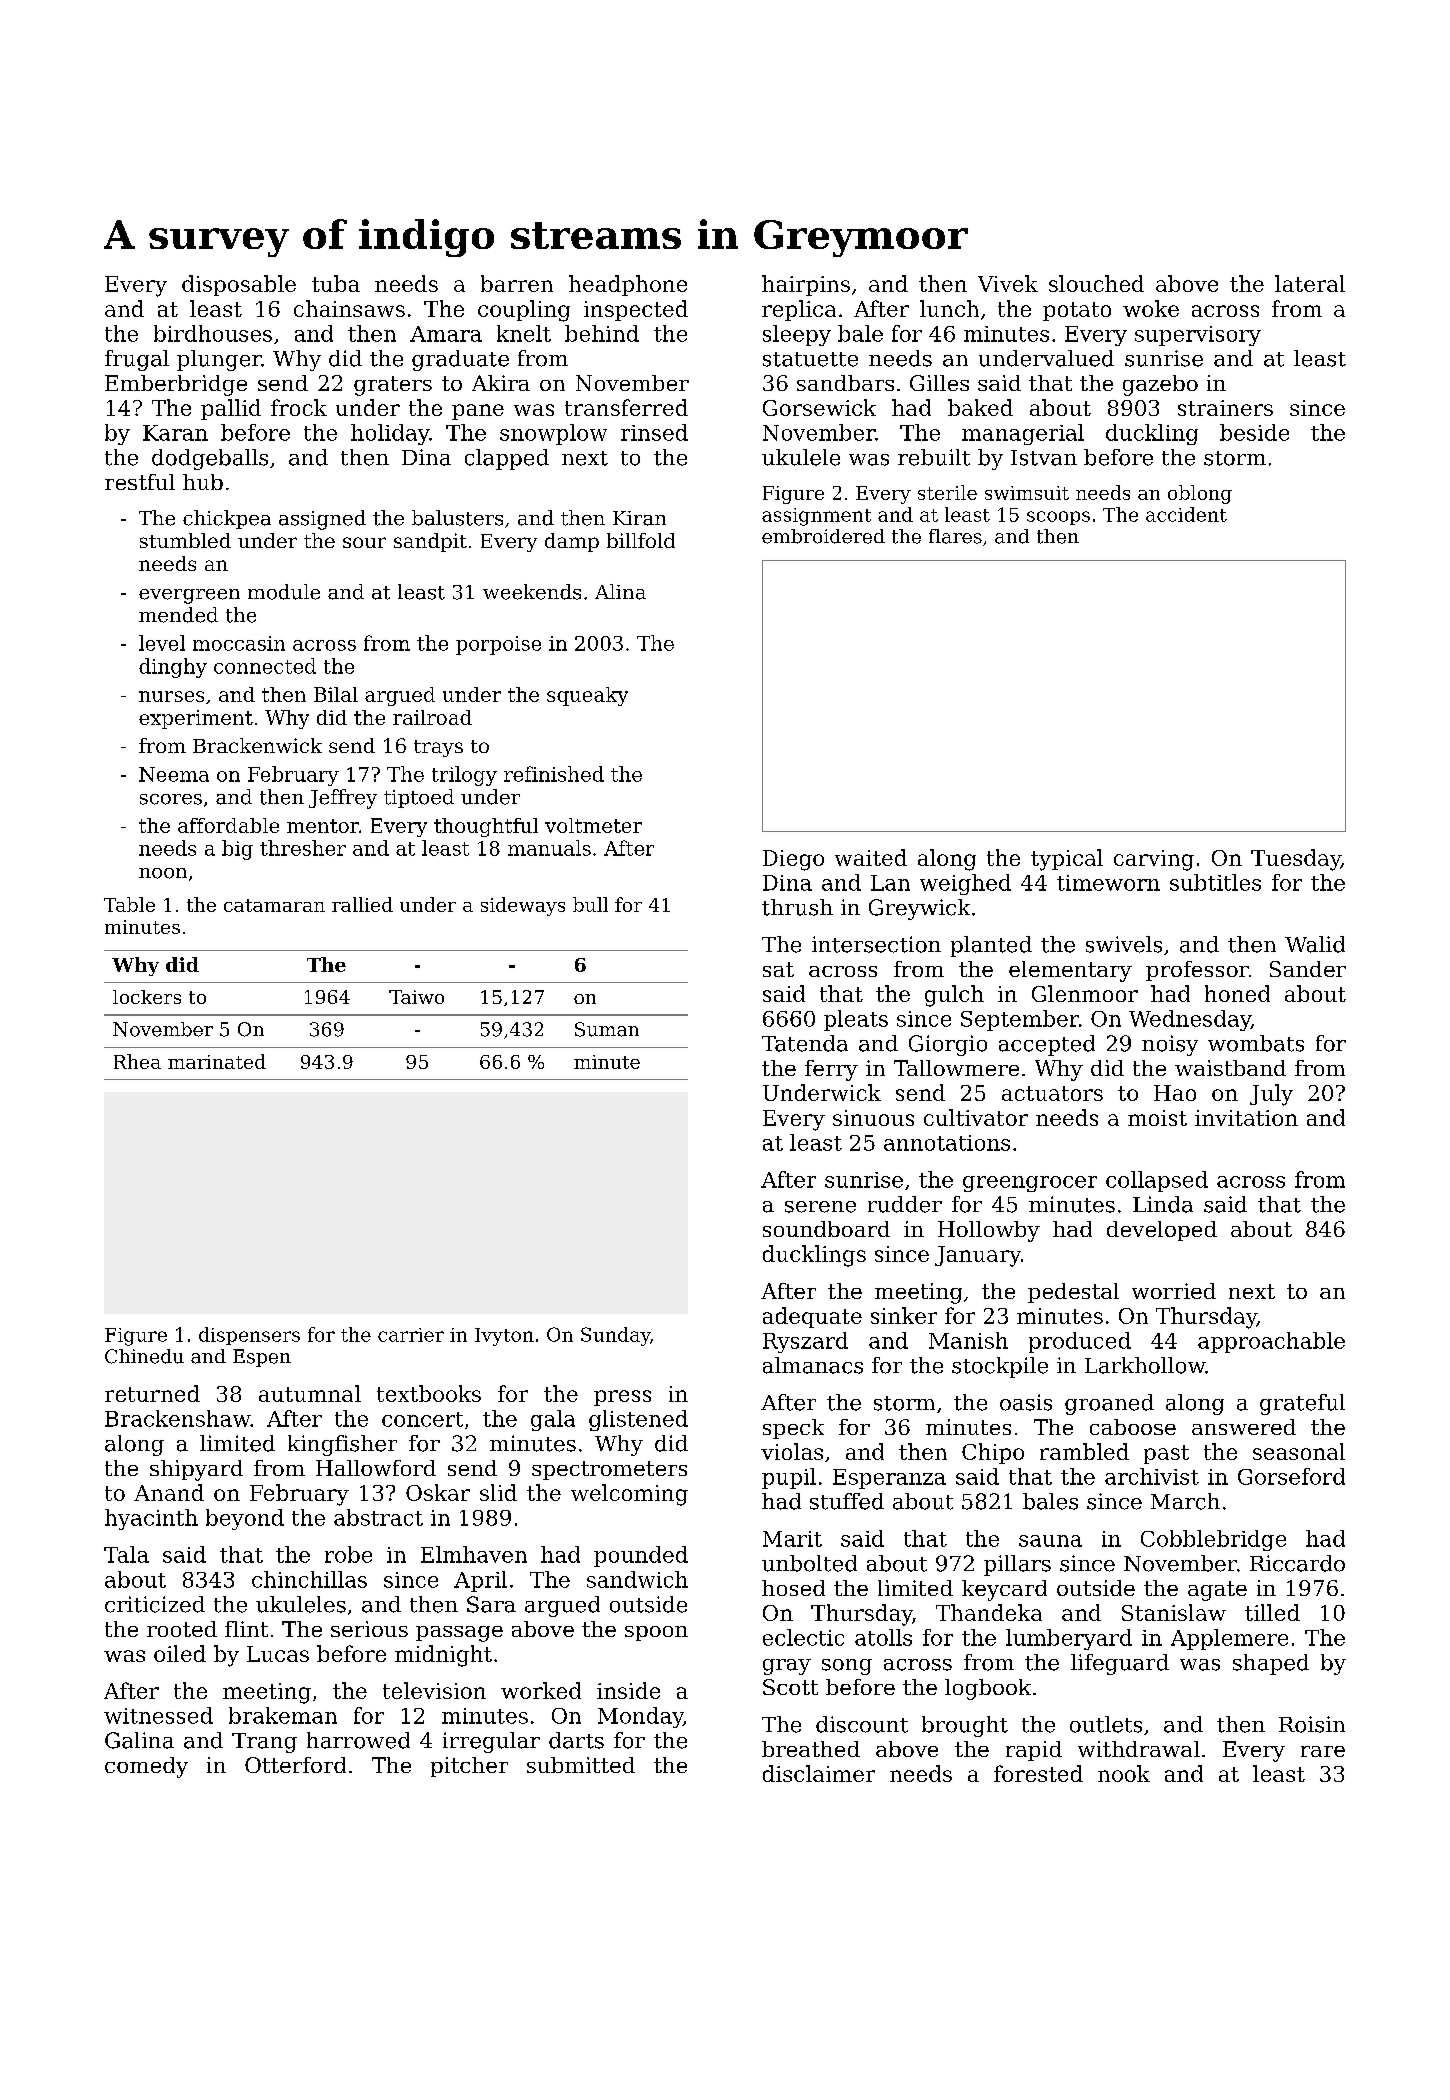 The width and height of the screenshot is (1450, 2100). Describe the element at coordinates (299, 407) in the screenshot. I see `frock` at that location.
